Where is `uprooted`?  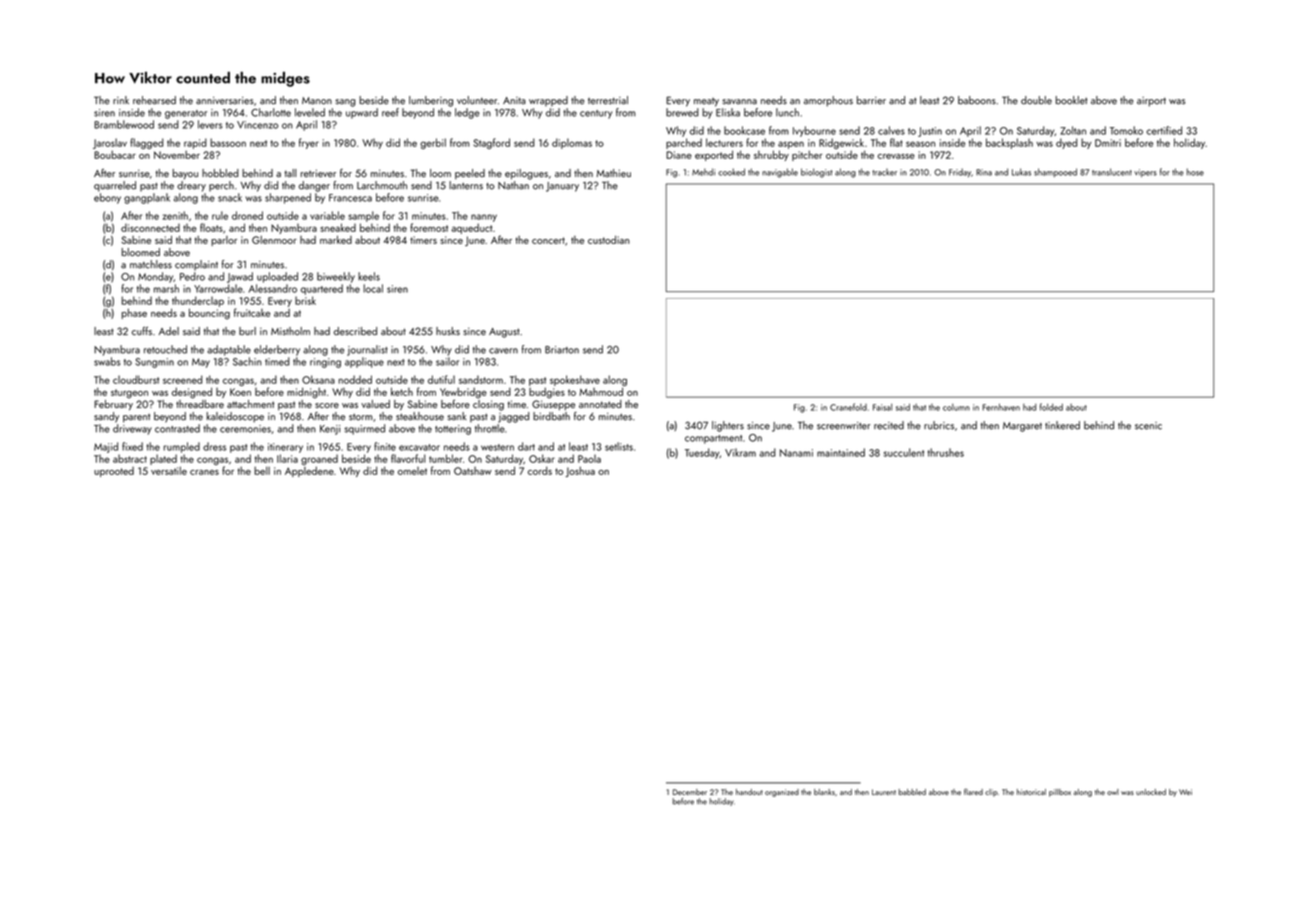 uprooted is located at coordinates (114, 472).
